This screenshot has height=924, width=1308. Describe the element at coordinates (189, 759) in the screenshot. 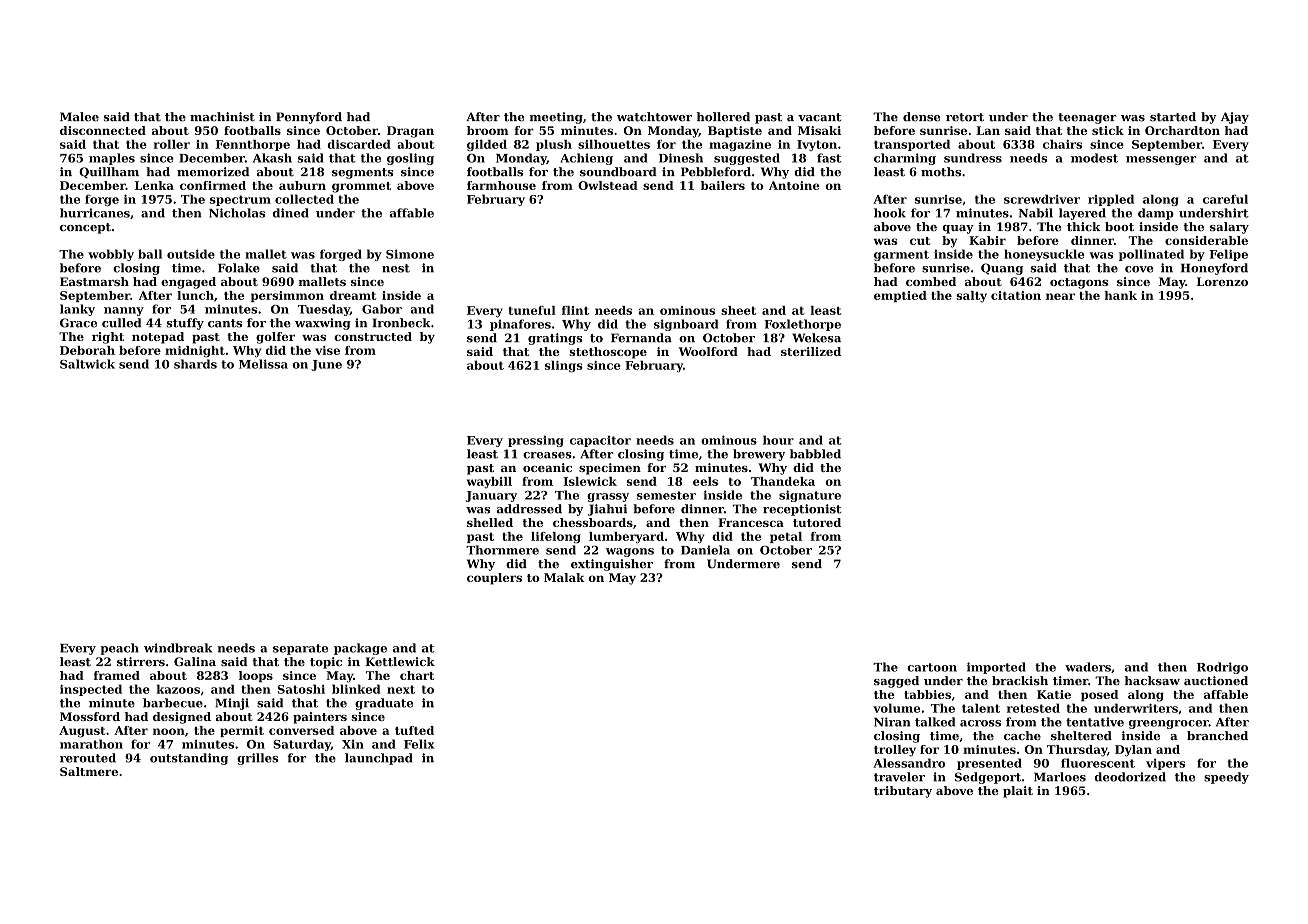

I see `outstanding` at that location.
